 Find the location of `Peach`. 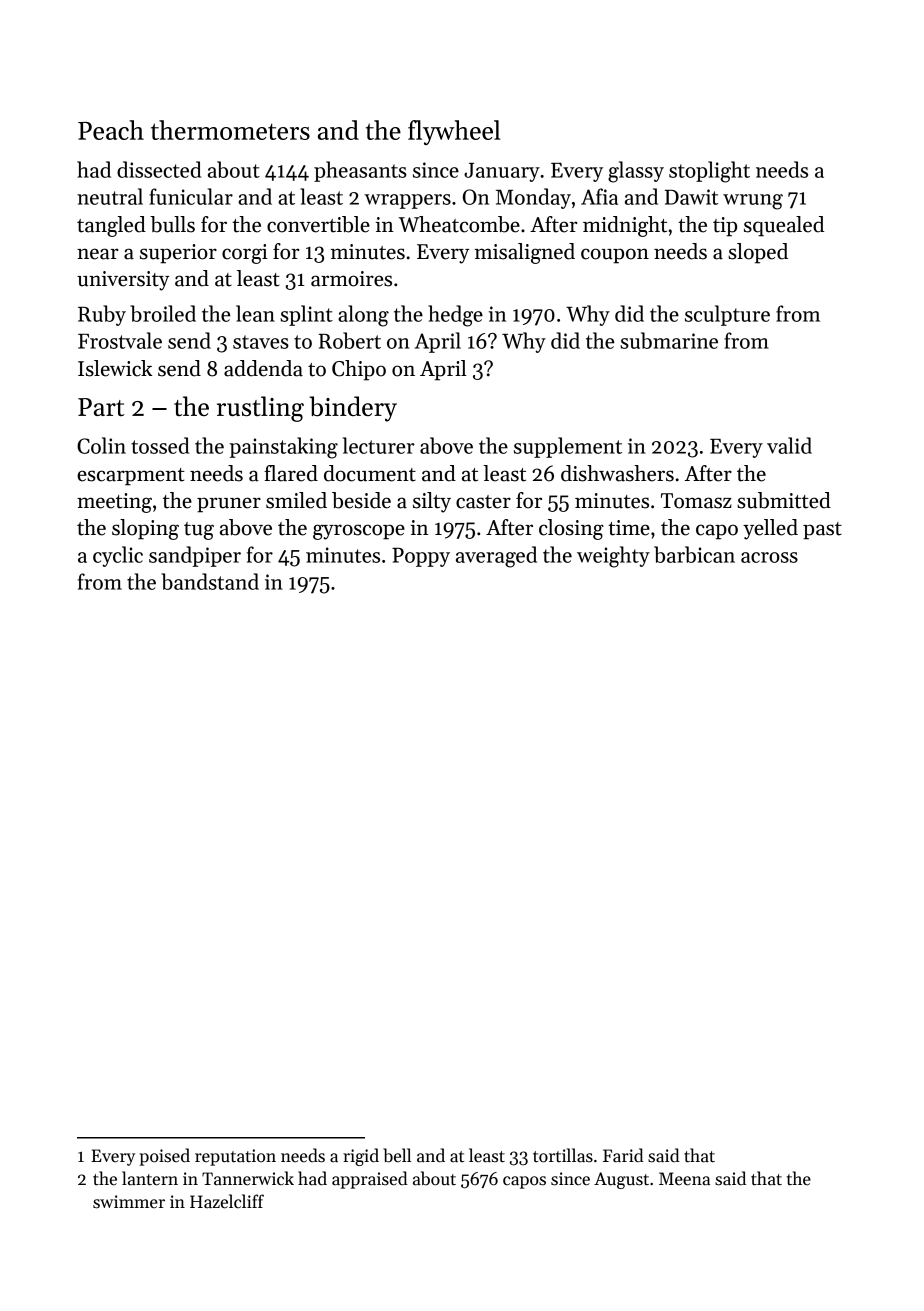

Peach is located at coordinates (111, 130).
